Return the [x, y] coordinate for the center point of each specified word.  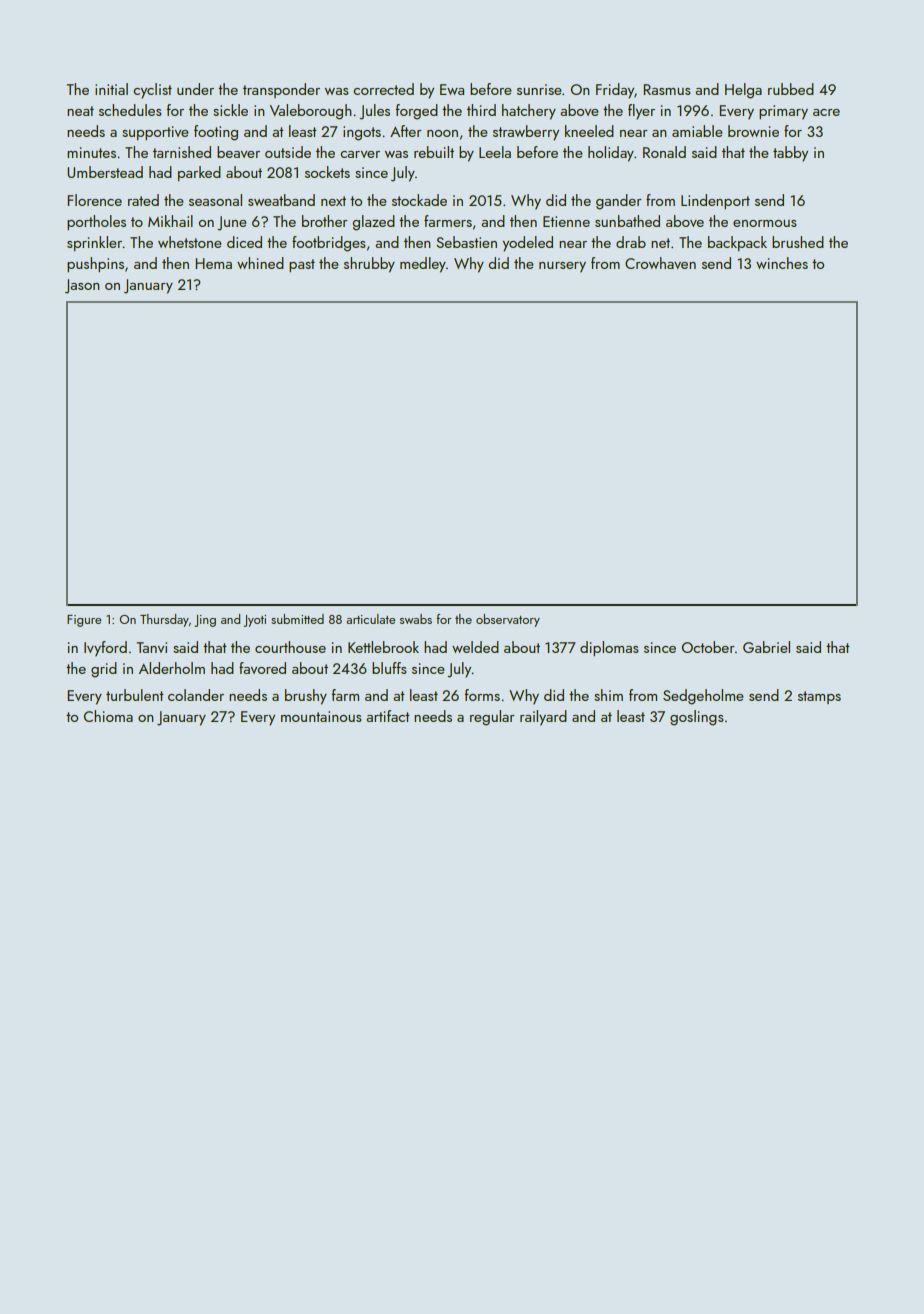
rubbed [791, 89]
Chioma [108, 716]
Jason [82, 286]
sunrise [539, 89]
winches [782, 263]
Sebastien [466, 242]
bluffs [389, 668]
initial [111, 89]
